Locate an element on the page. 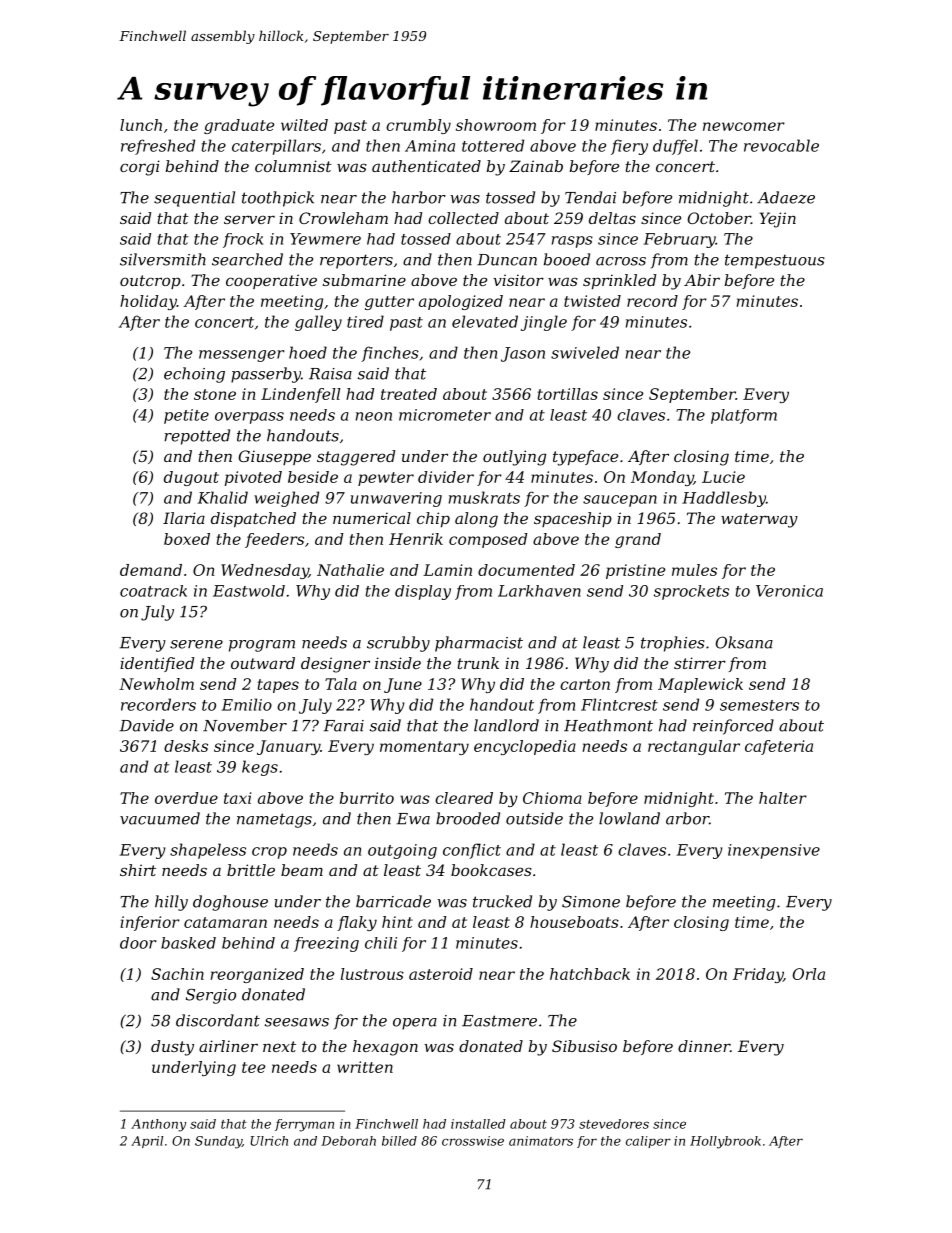 Image resolution: width=952 pixels, height=1233 pixels. micrometer is located at coordinates (445, 415).
